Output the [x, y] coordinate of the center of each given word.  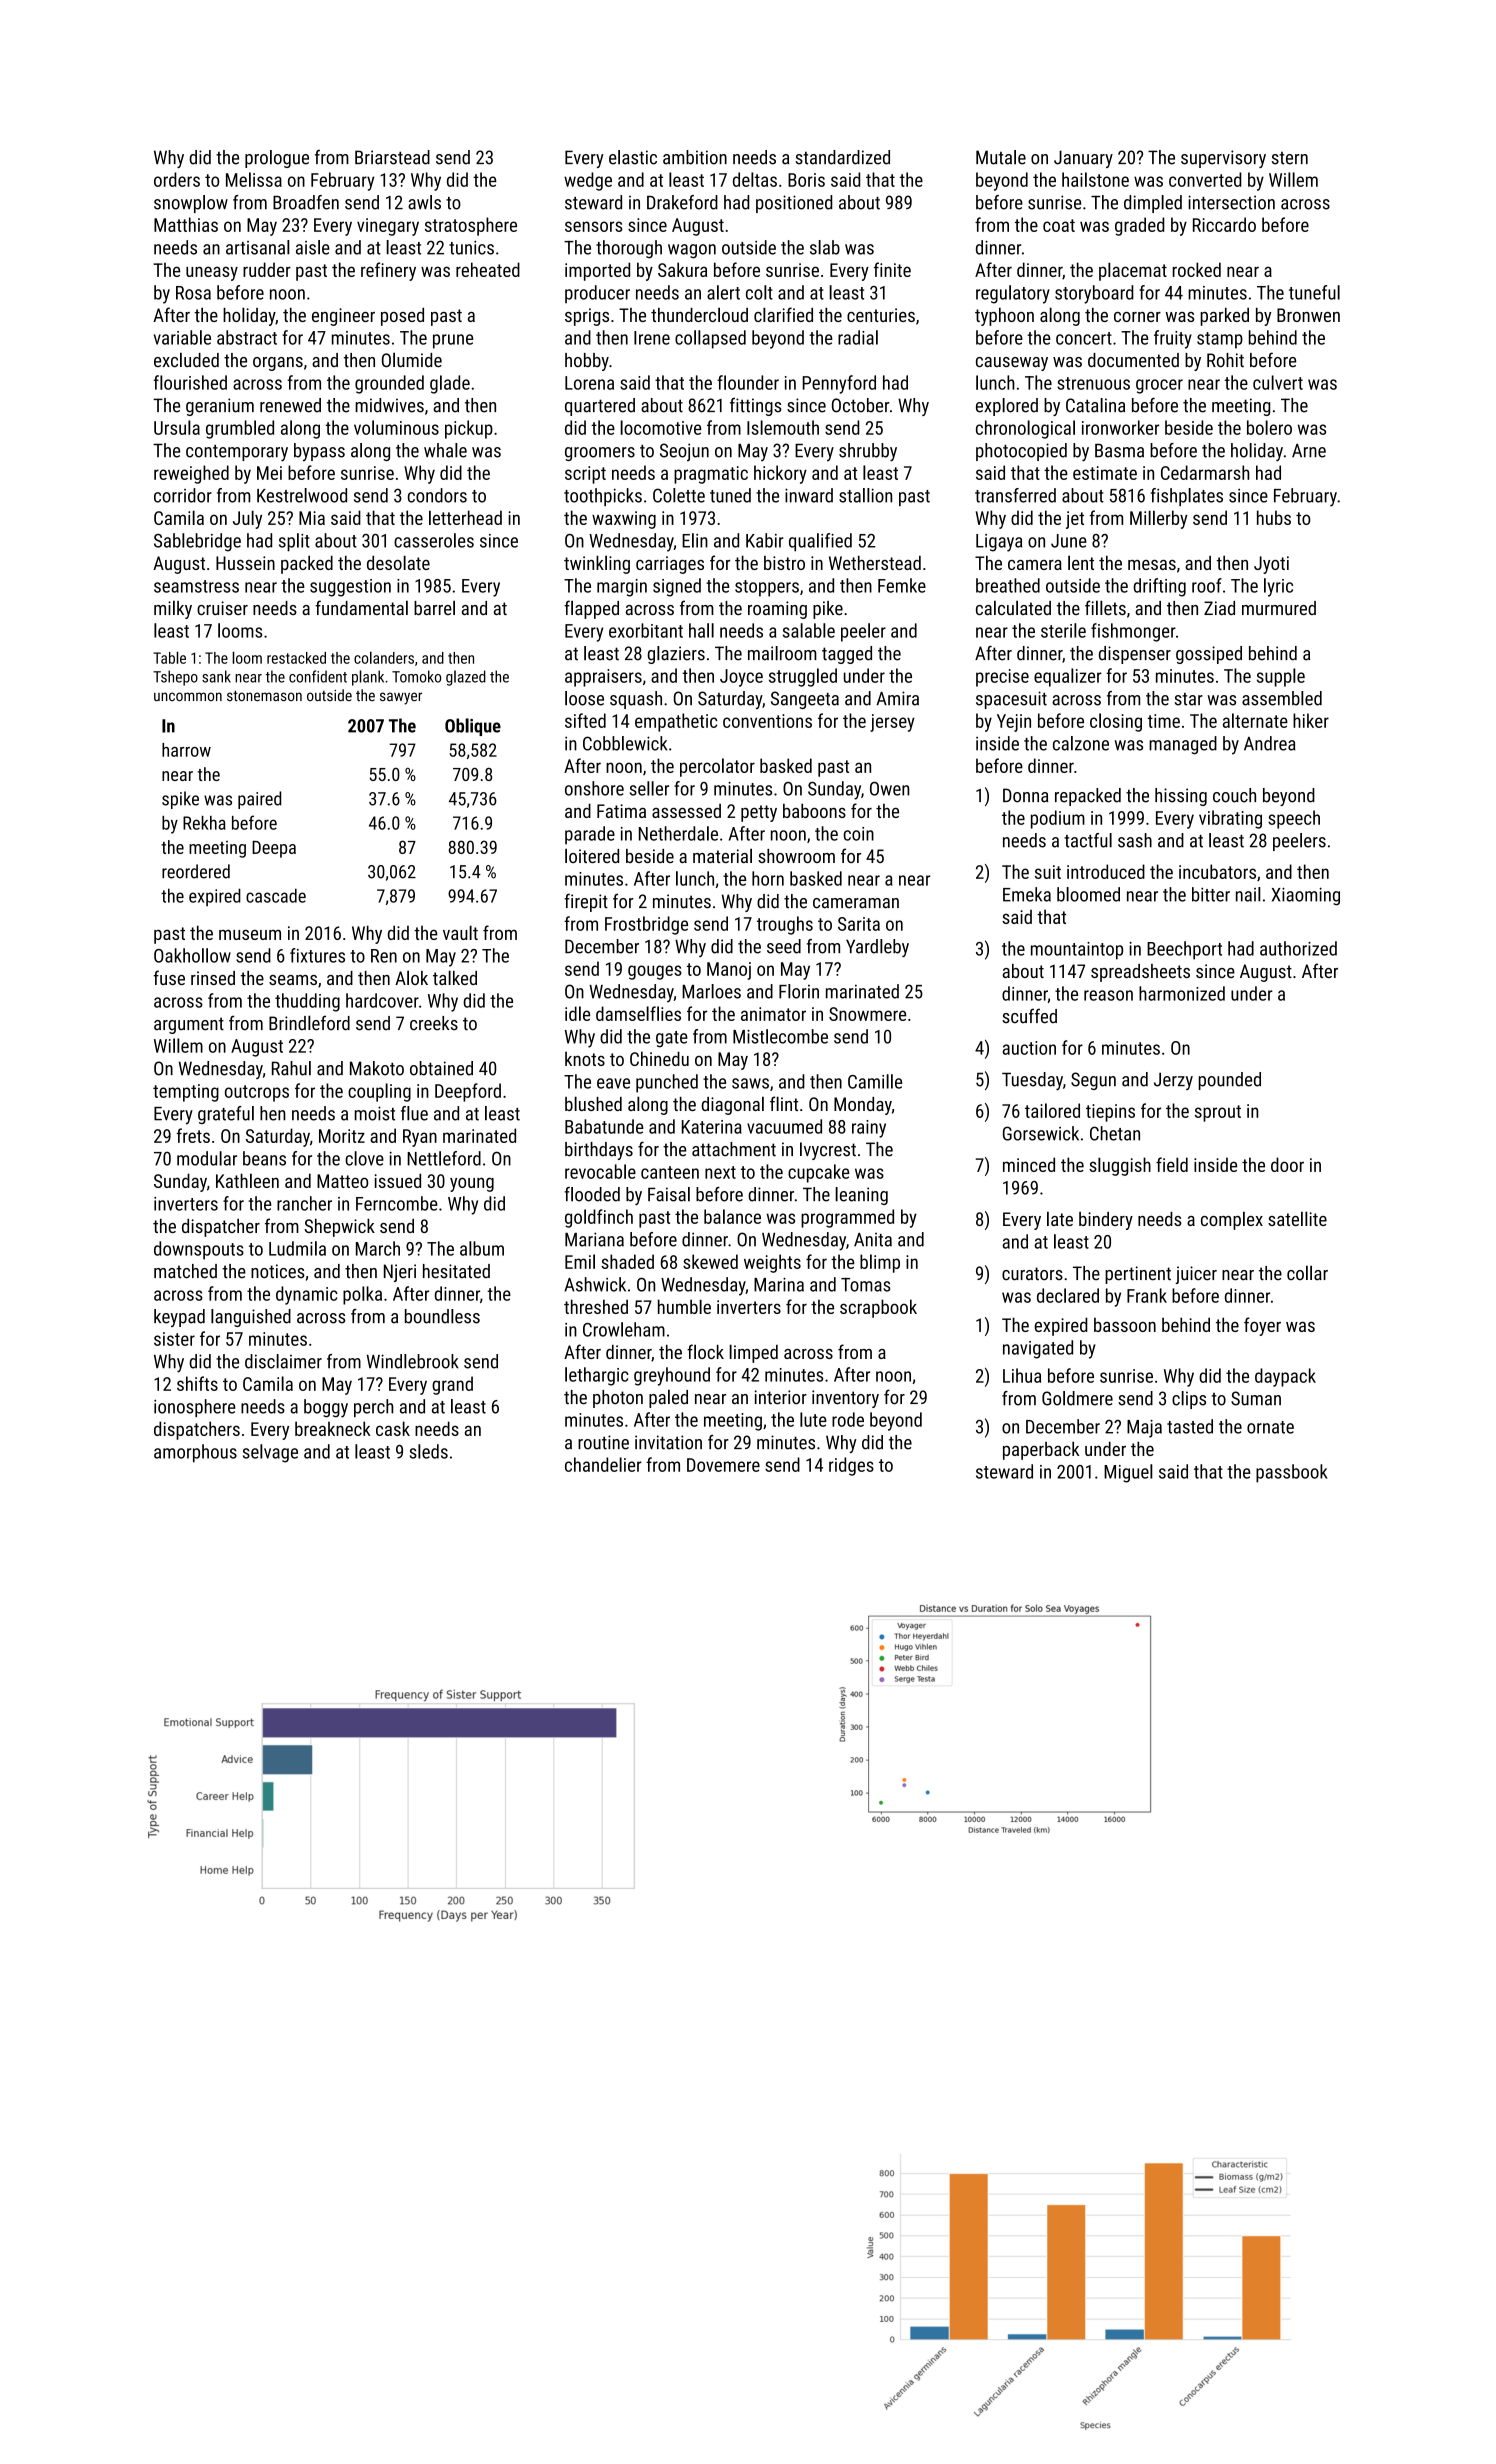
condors [437, 495]
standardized [842, 157]
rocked [1196, 269]
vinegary [388, 227]
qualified [820, 542]
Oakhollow [192, 955]
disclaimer [283, 1361]
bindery [1106, 1221]
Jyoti [1271, 565]
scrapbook [878, 1308]
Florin [799, 991]
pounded [1230, 1081]
